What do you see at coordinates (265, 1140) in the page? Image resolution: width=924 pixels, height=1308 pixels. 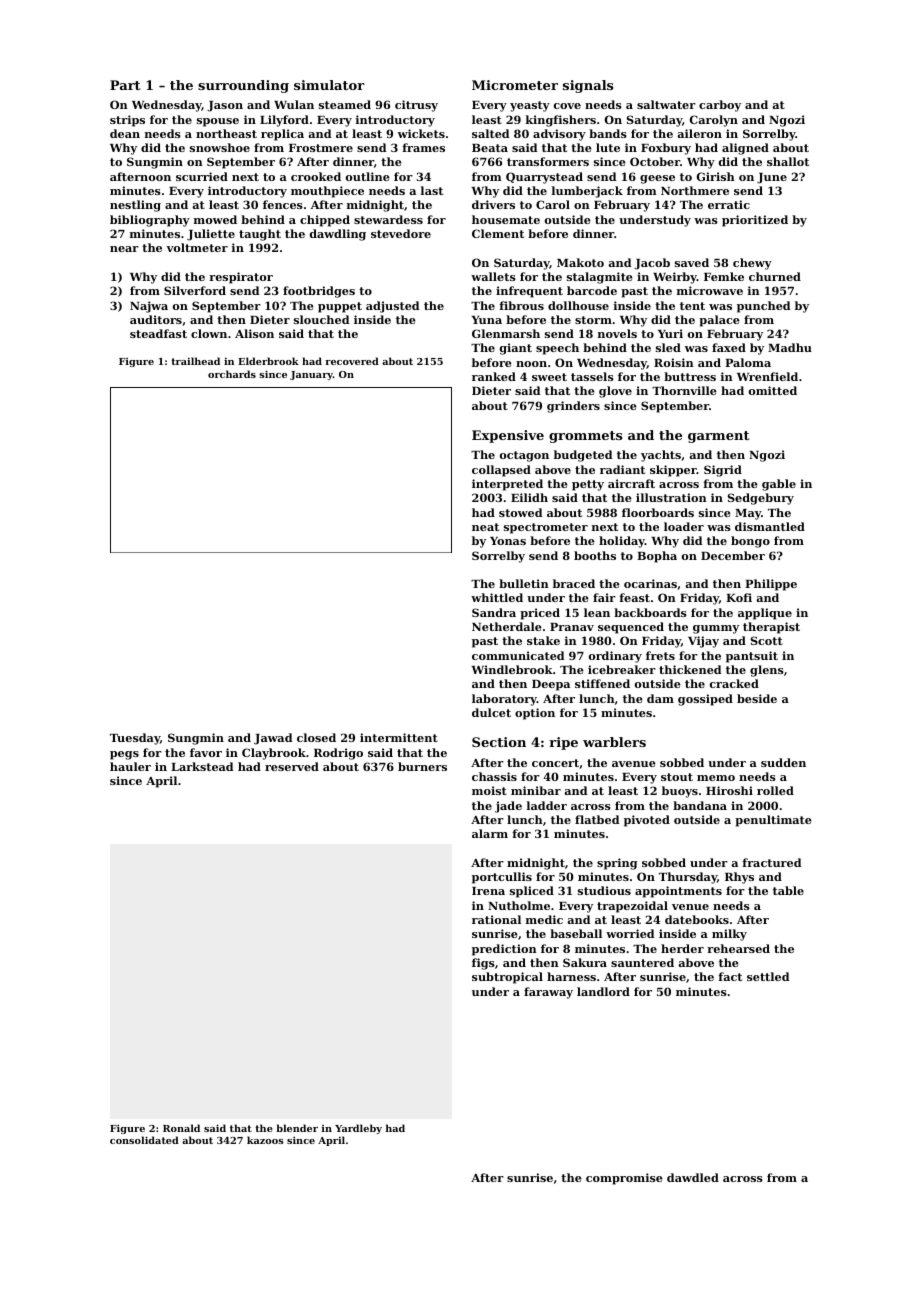 I see `kazoos` at bounding box center [265, 1140].
